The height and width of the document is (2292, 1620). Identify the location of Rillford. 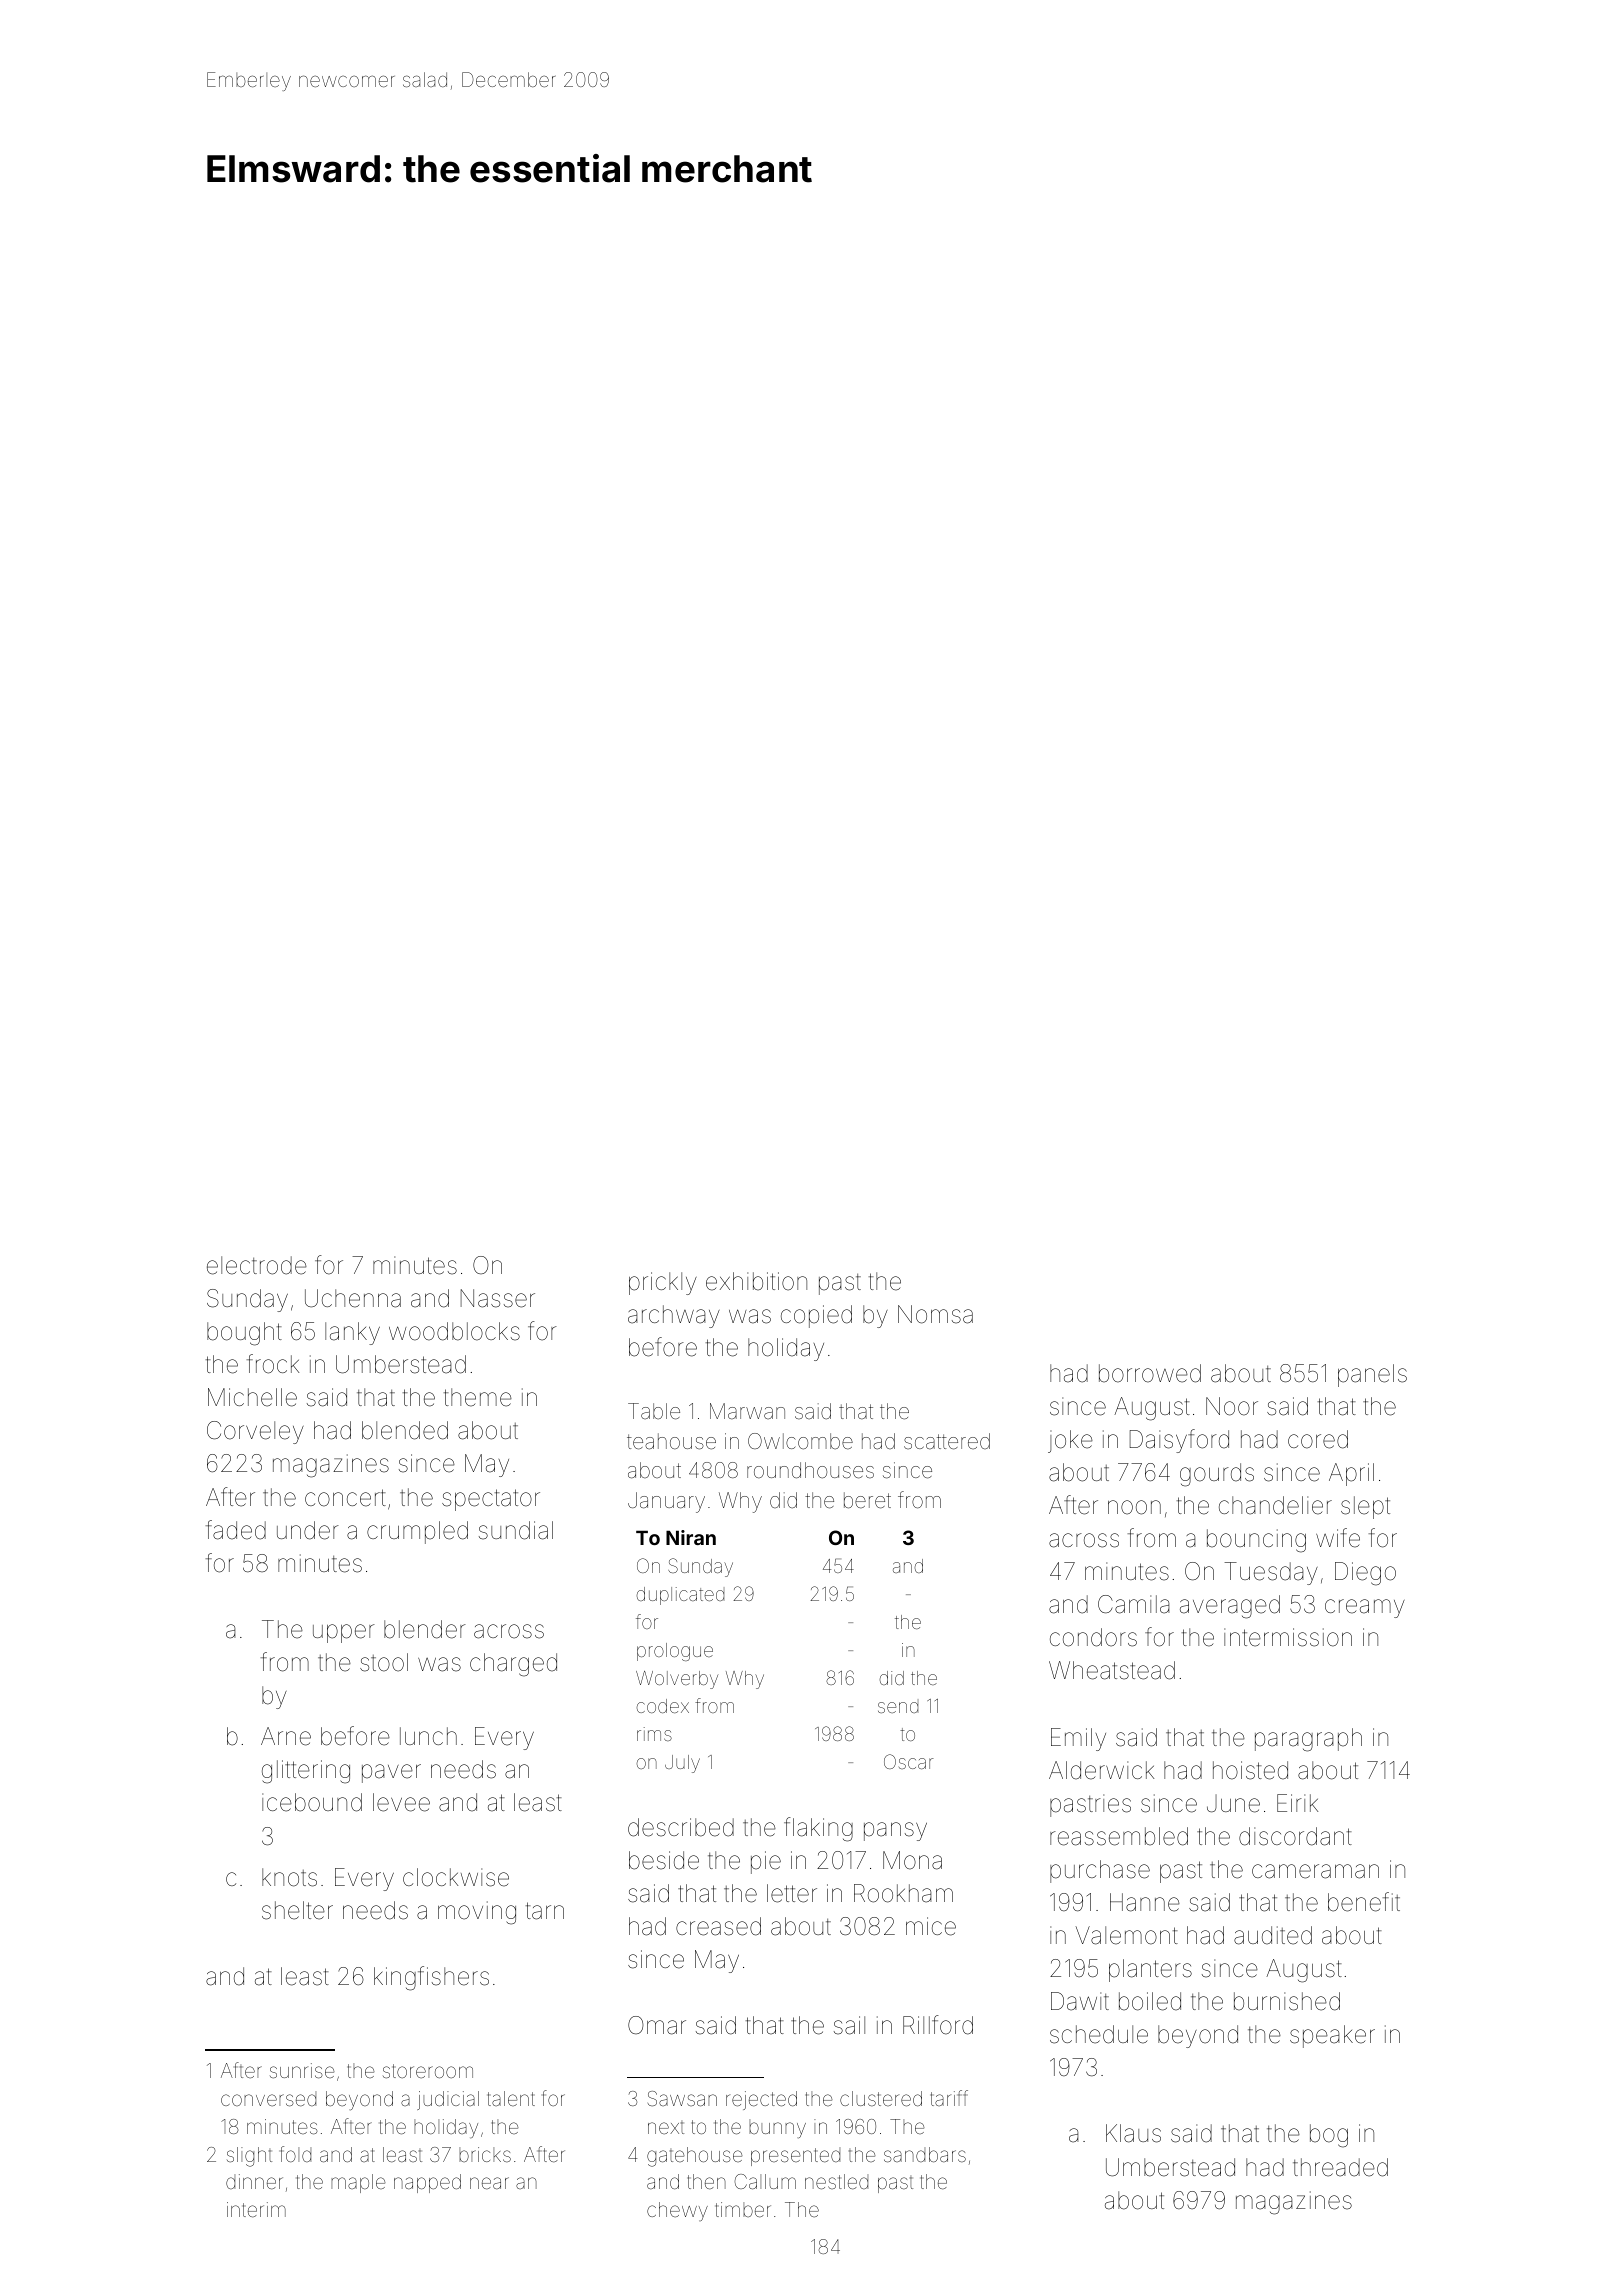
(938, 2025).
